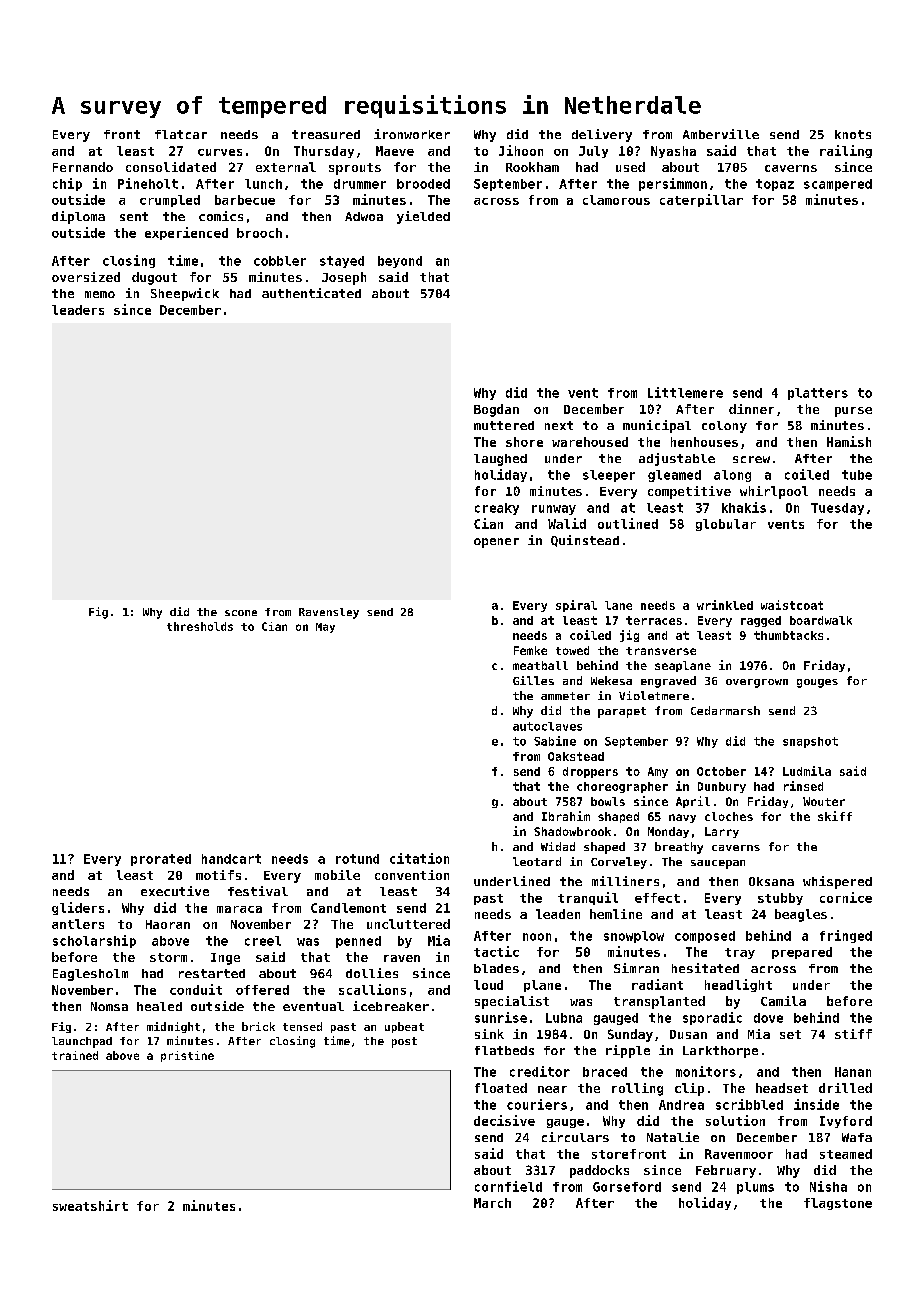  What do you see at coordinates (355, 169) in the screenshot?
I see `sprouts` at bounding box center [355, 169].
